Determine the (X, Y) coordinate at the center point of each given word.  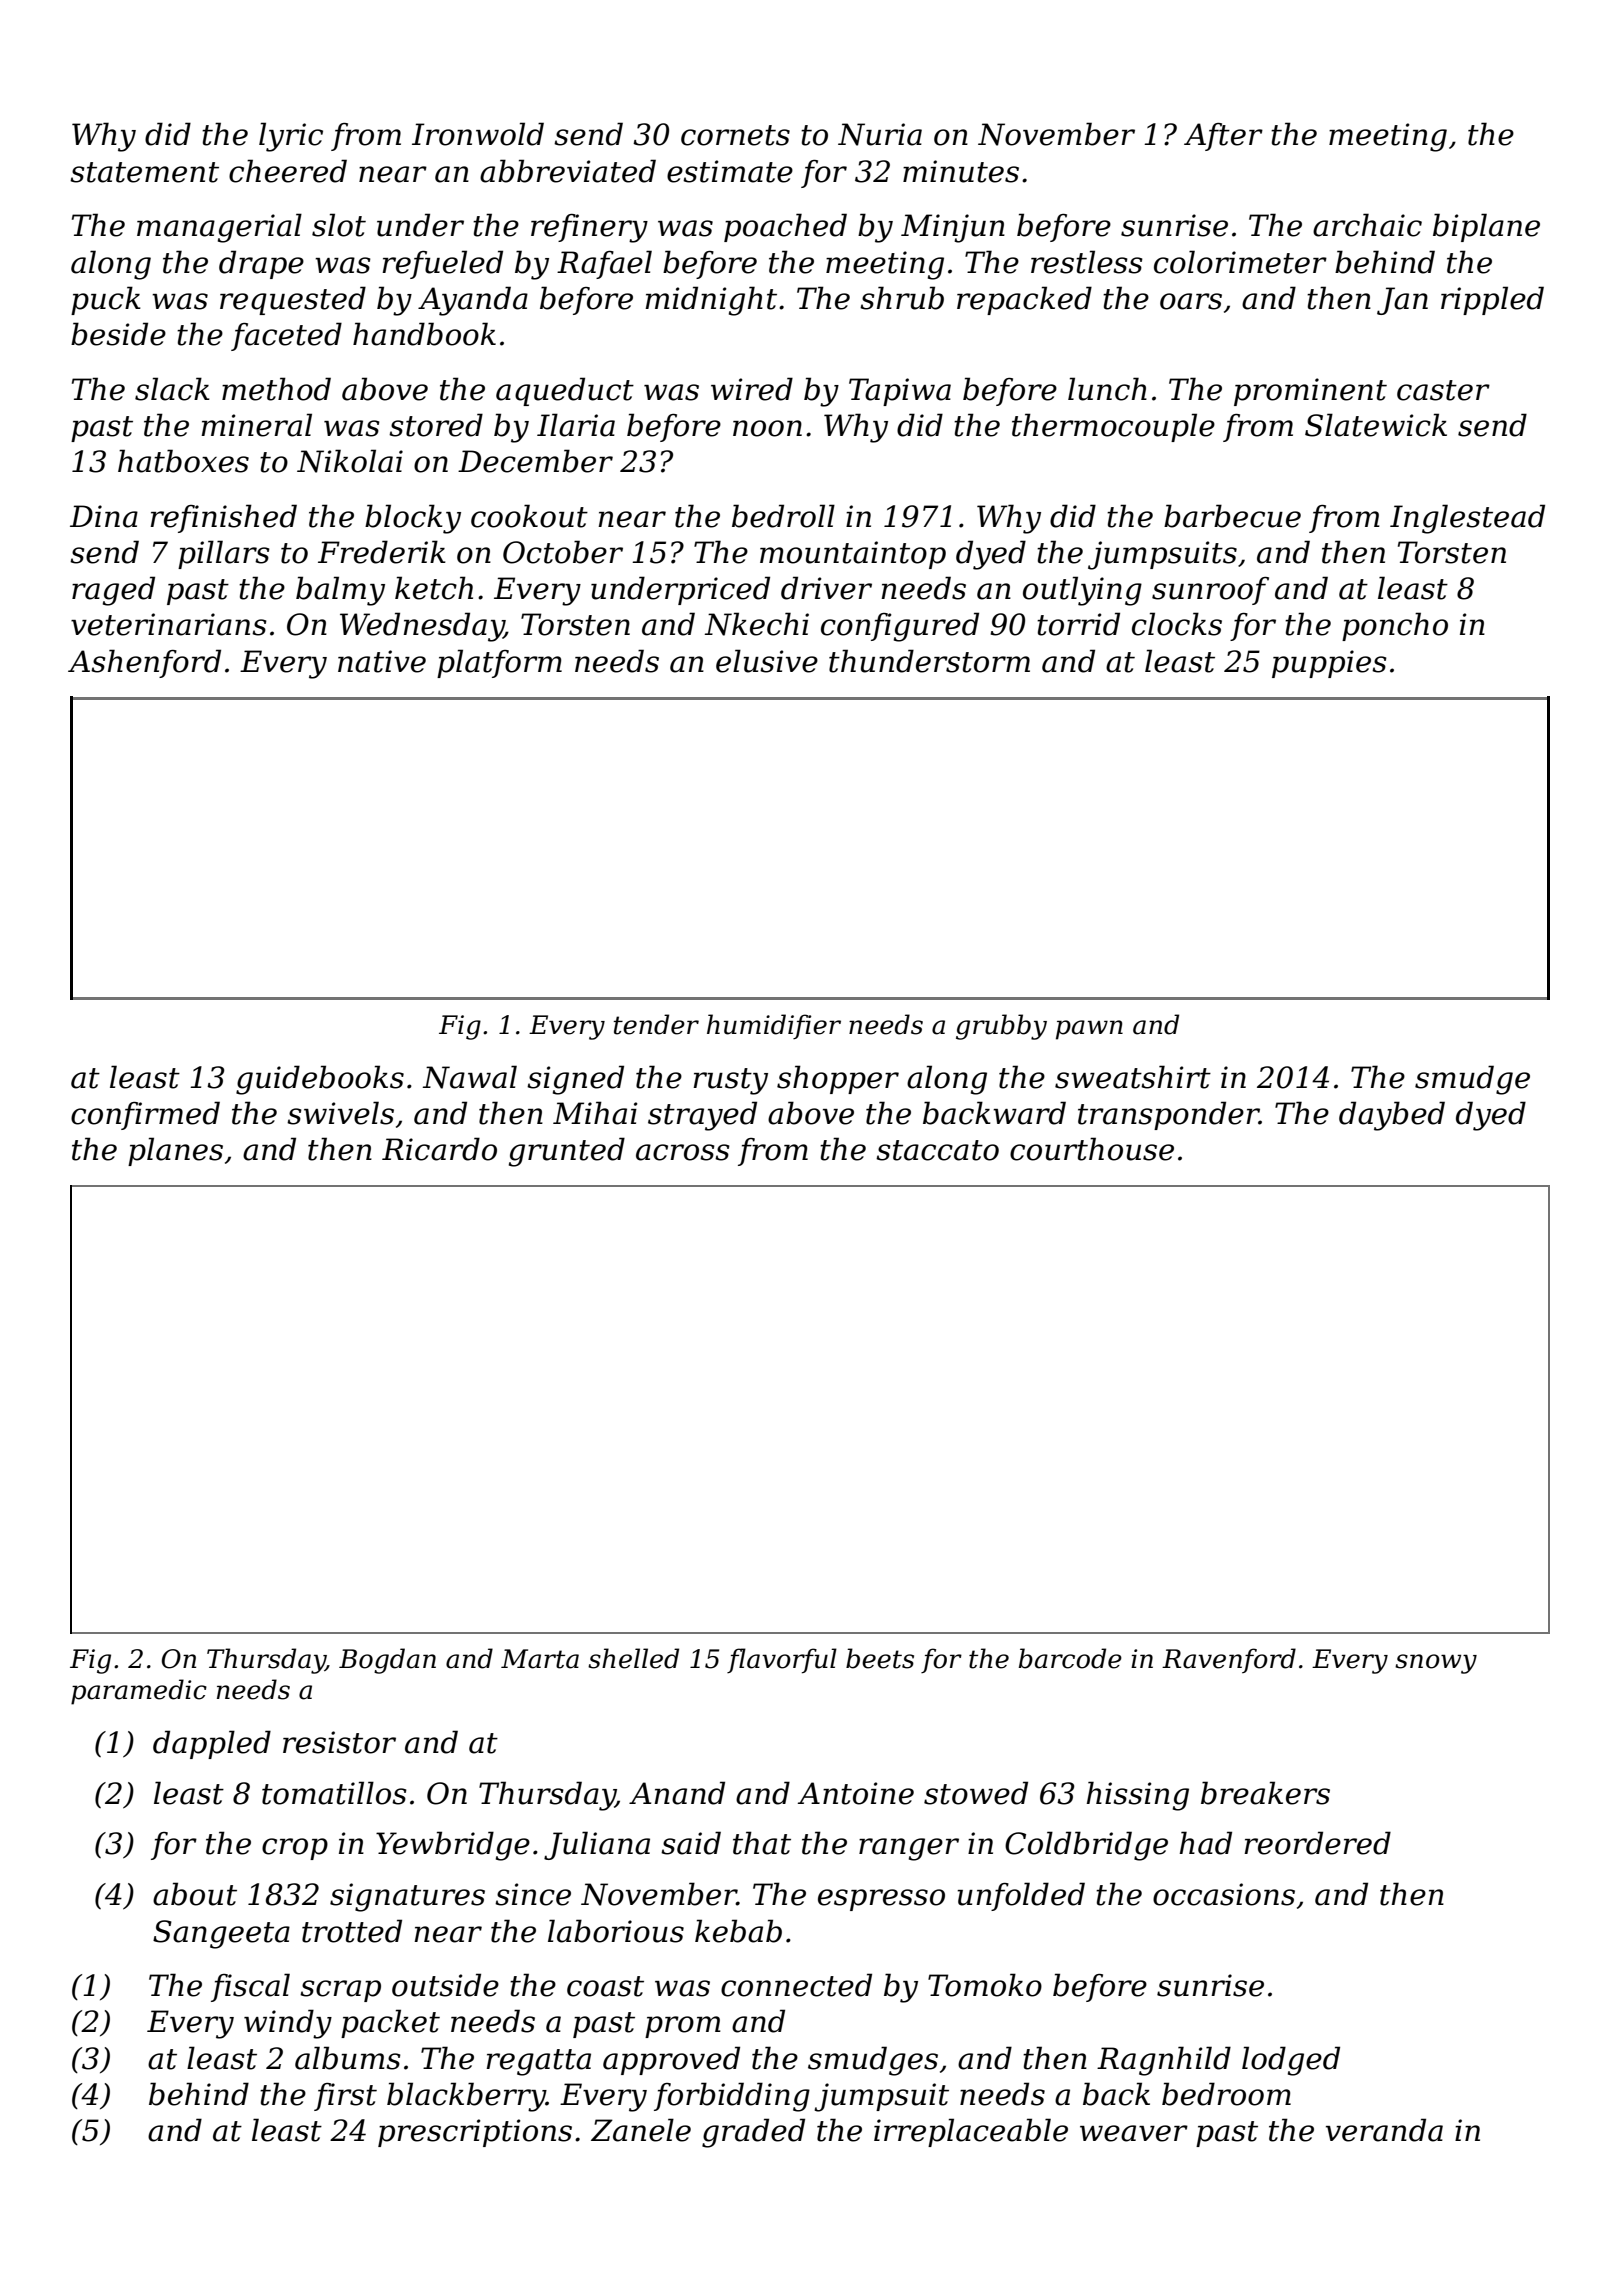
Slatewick (1376, 425)
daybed (1392, 1116)
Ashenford (144, 663)
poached (785, 227)
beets (880, 1658)
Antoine (856, 1793)
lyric (291, 137)
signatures (407, 1897)
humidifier (774, 1026)
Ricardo (439, 1149)
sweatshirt (1133, 1077)
